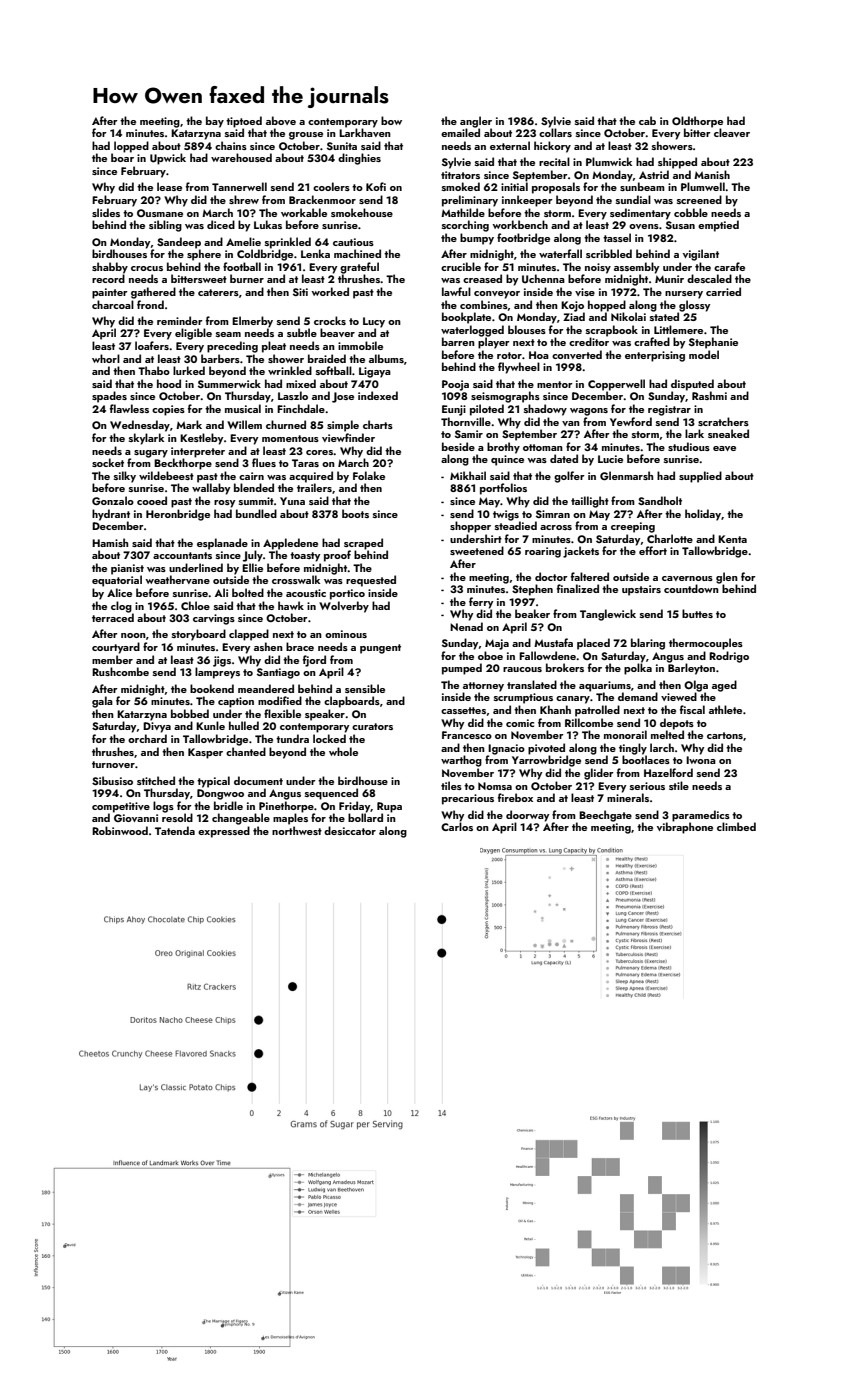 This document has width=849, height=1400. What do you see at coordinates (697, 122) in the document?
I see `Oldthorpe` at bounding box center [697, 122].
